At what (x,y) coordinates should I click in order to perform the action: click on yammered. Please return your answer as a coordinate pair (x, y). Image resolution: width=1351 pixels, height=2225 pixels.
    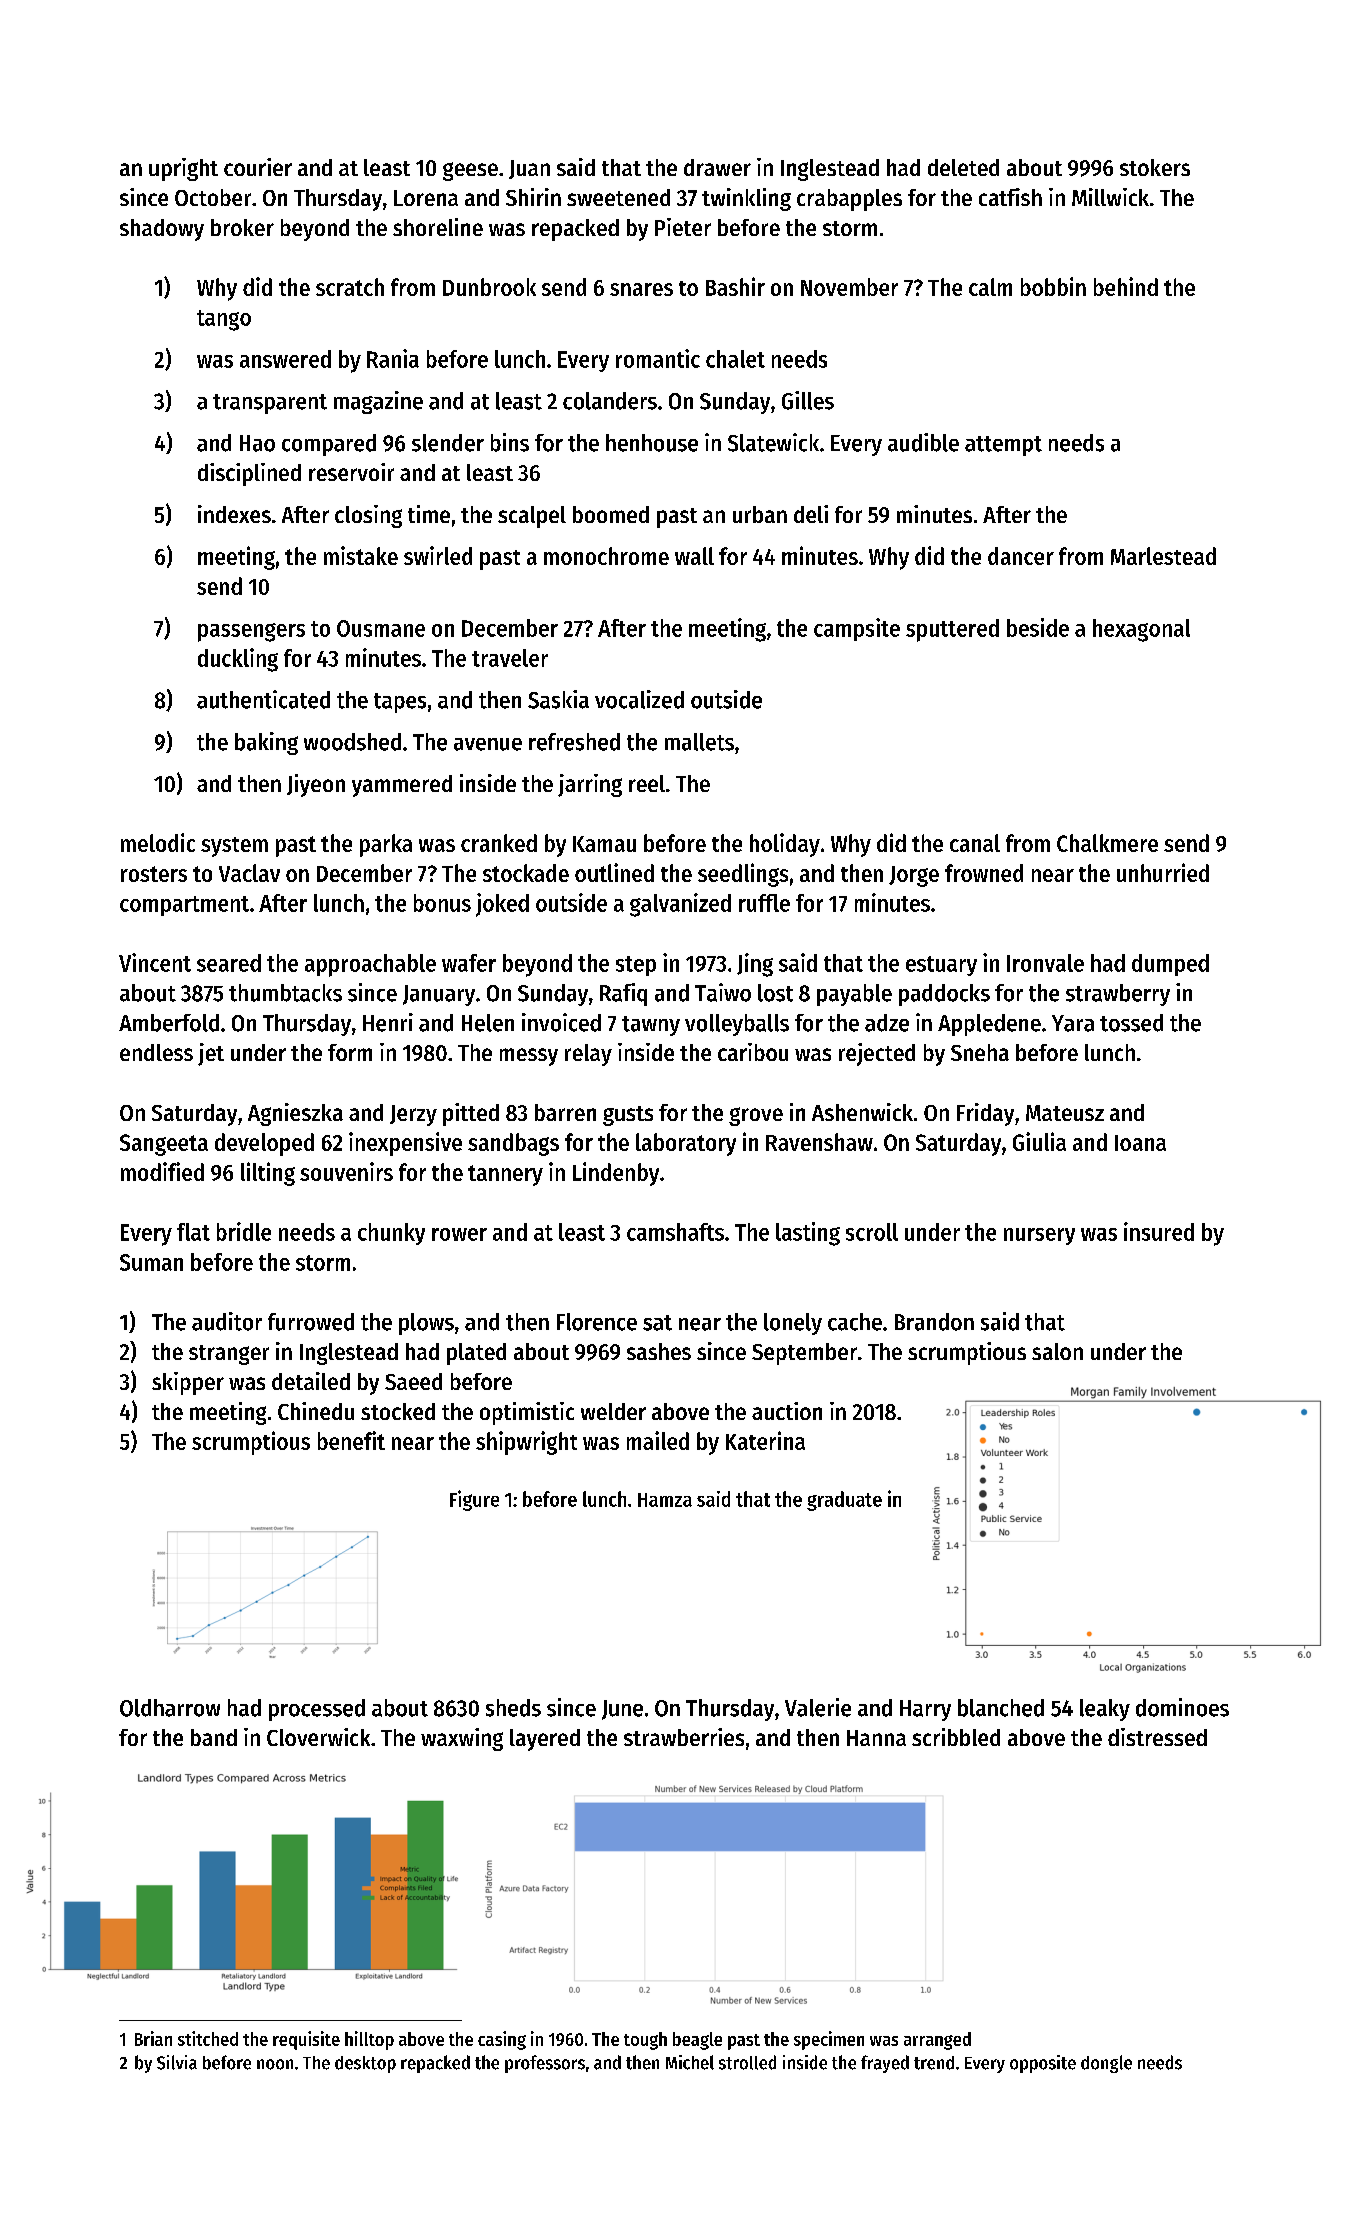
    Looking at the image, I should click on (402, 786).
